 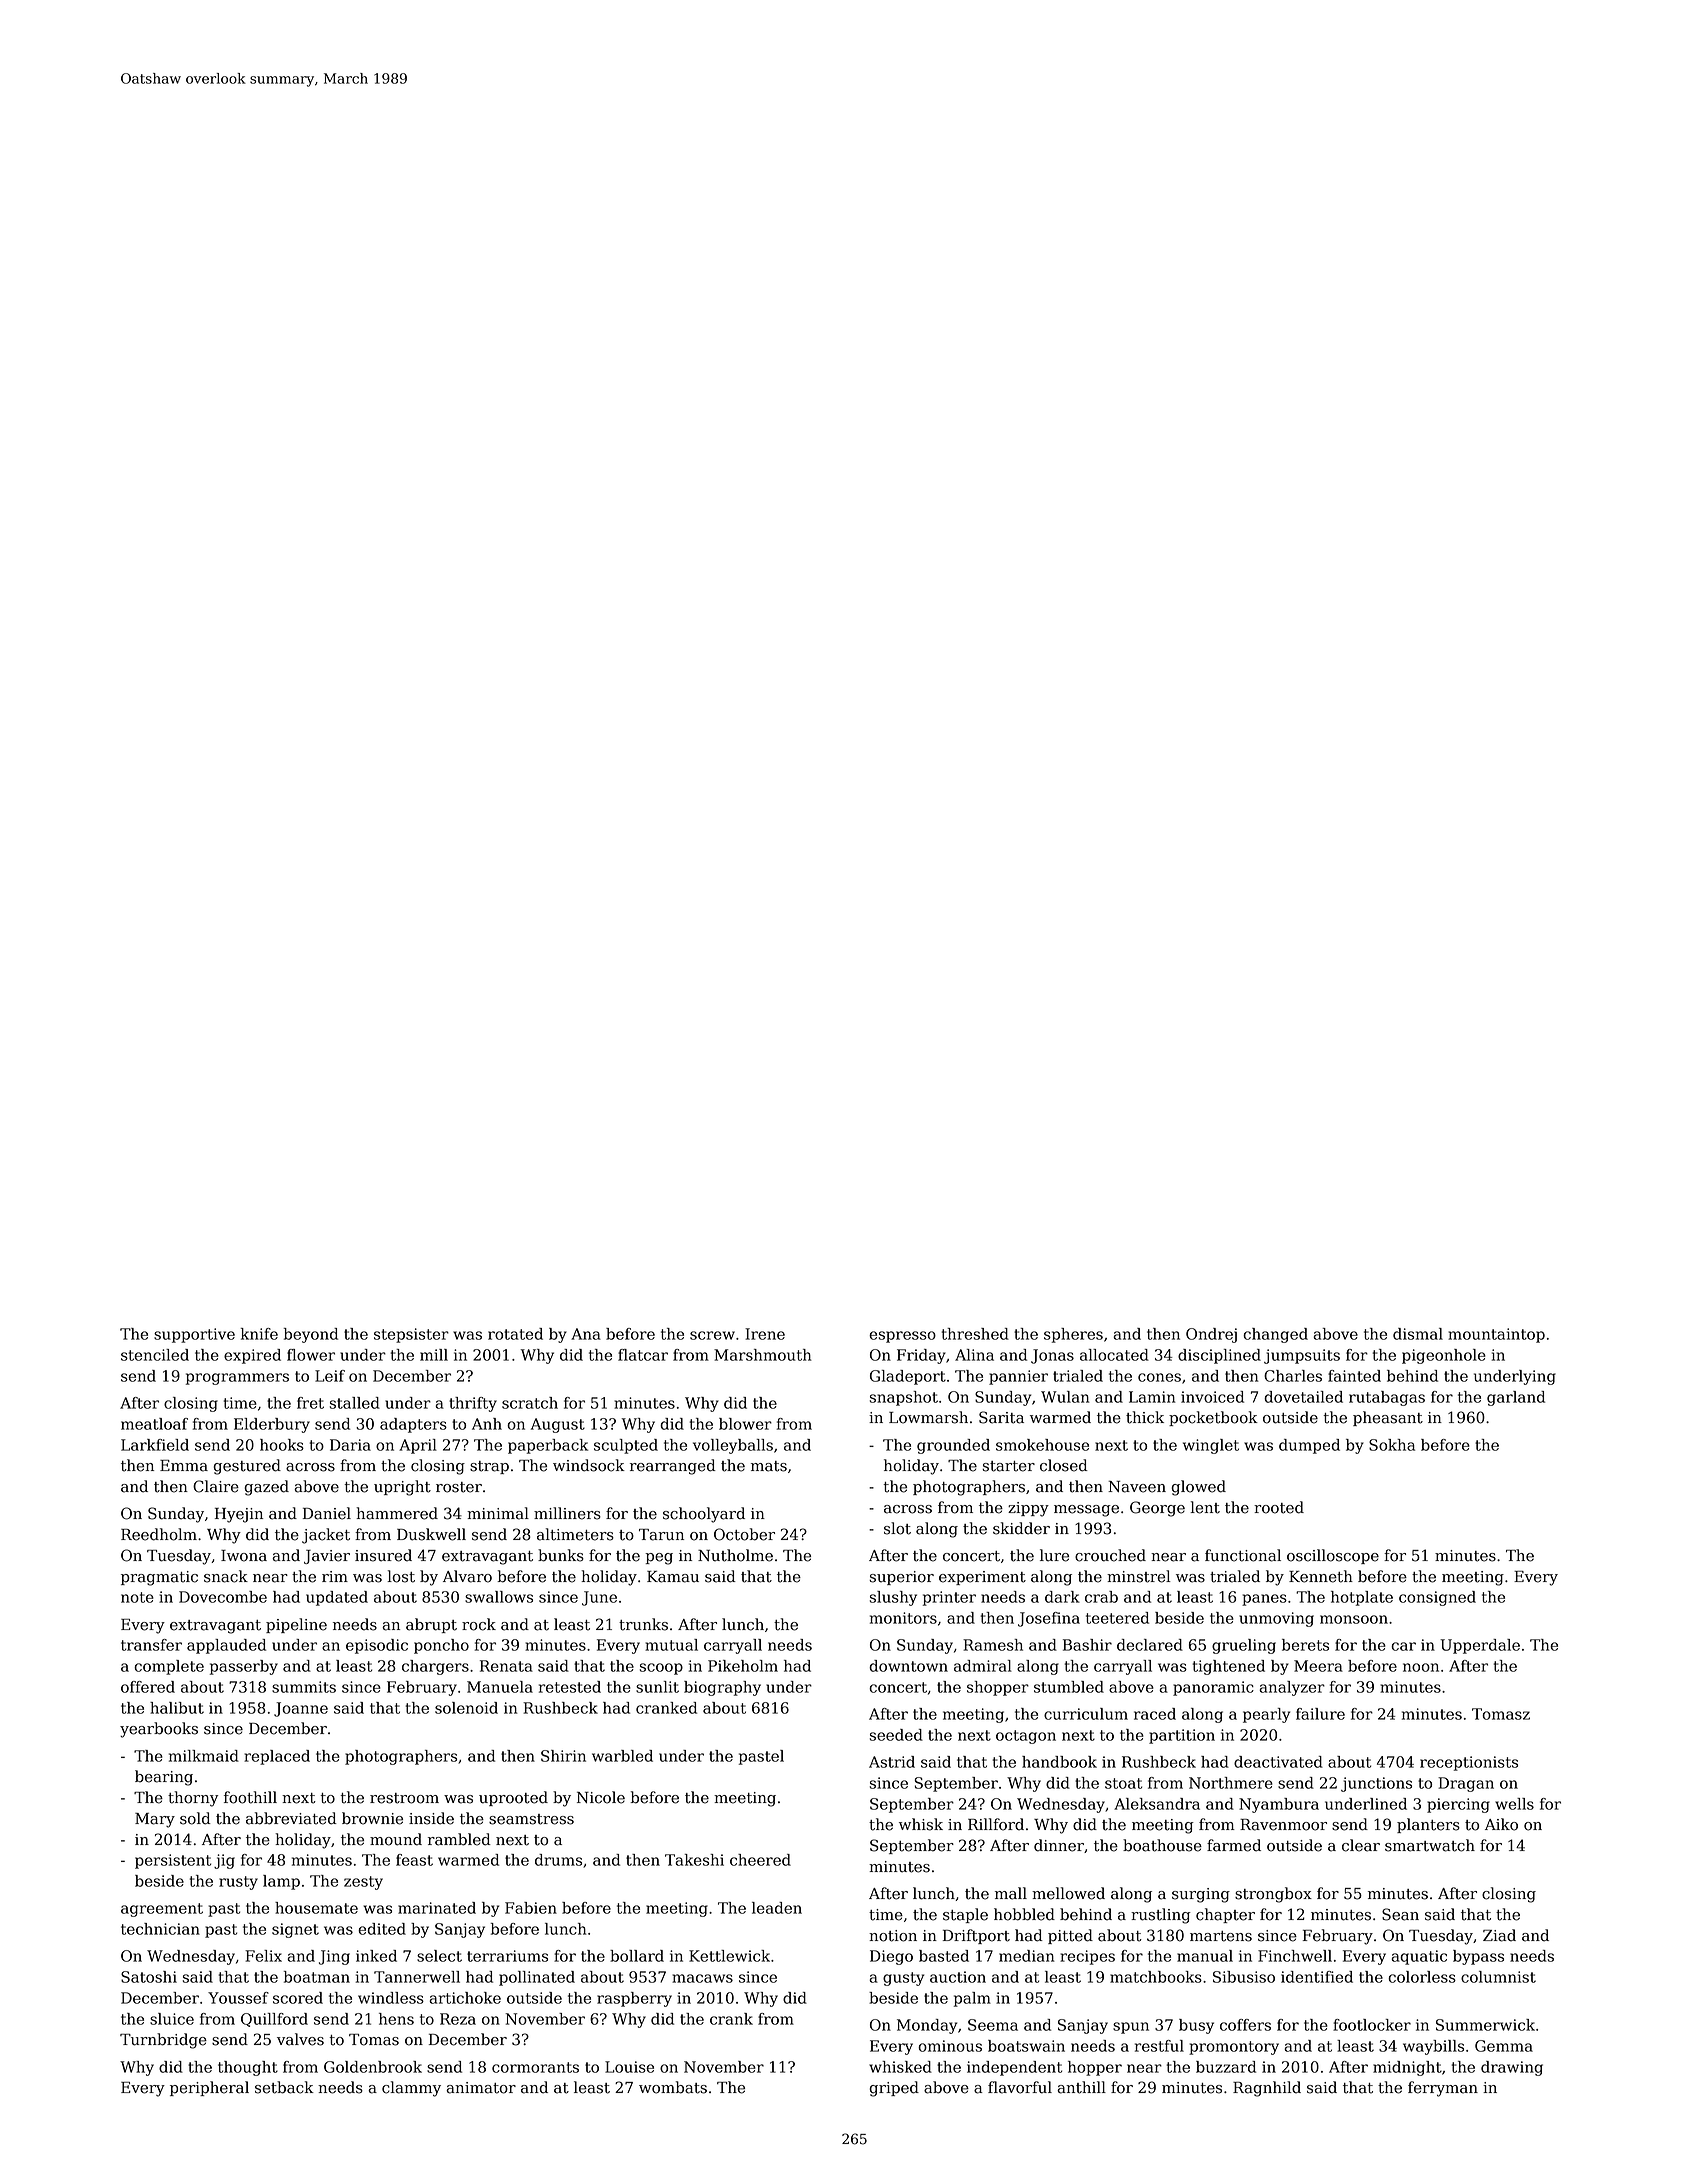 What do you see at coordinates (903, 1618) in the screenshot?
I see `monitors` at bounding box center [903, 1618].
